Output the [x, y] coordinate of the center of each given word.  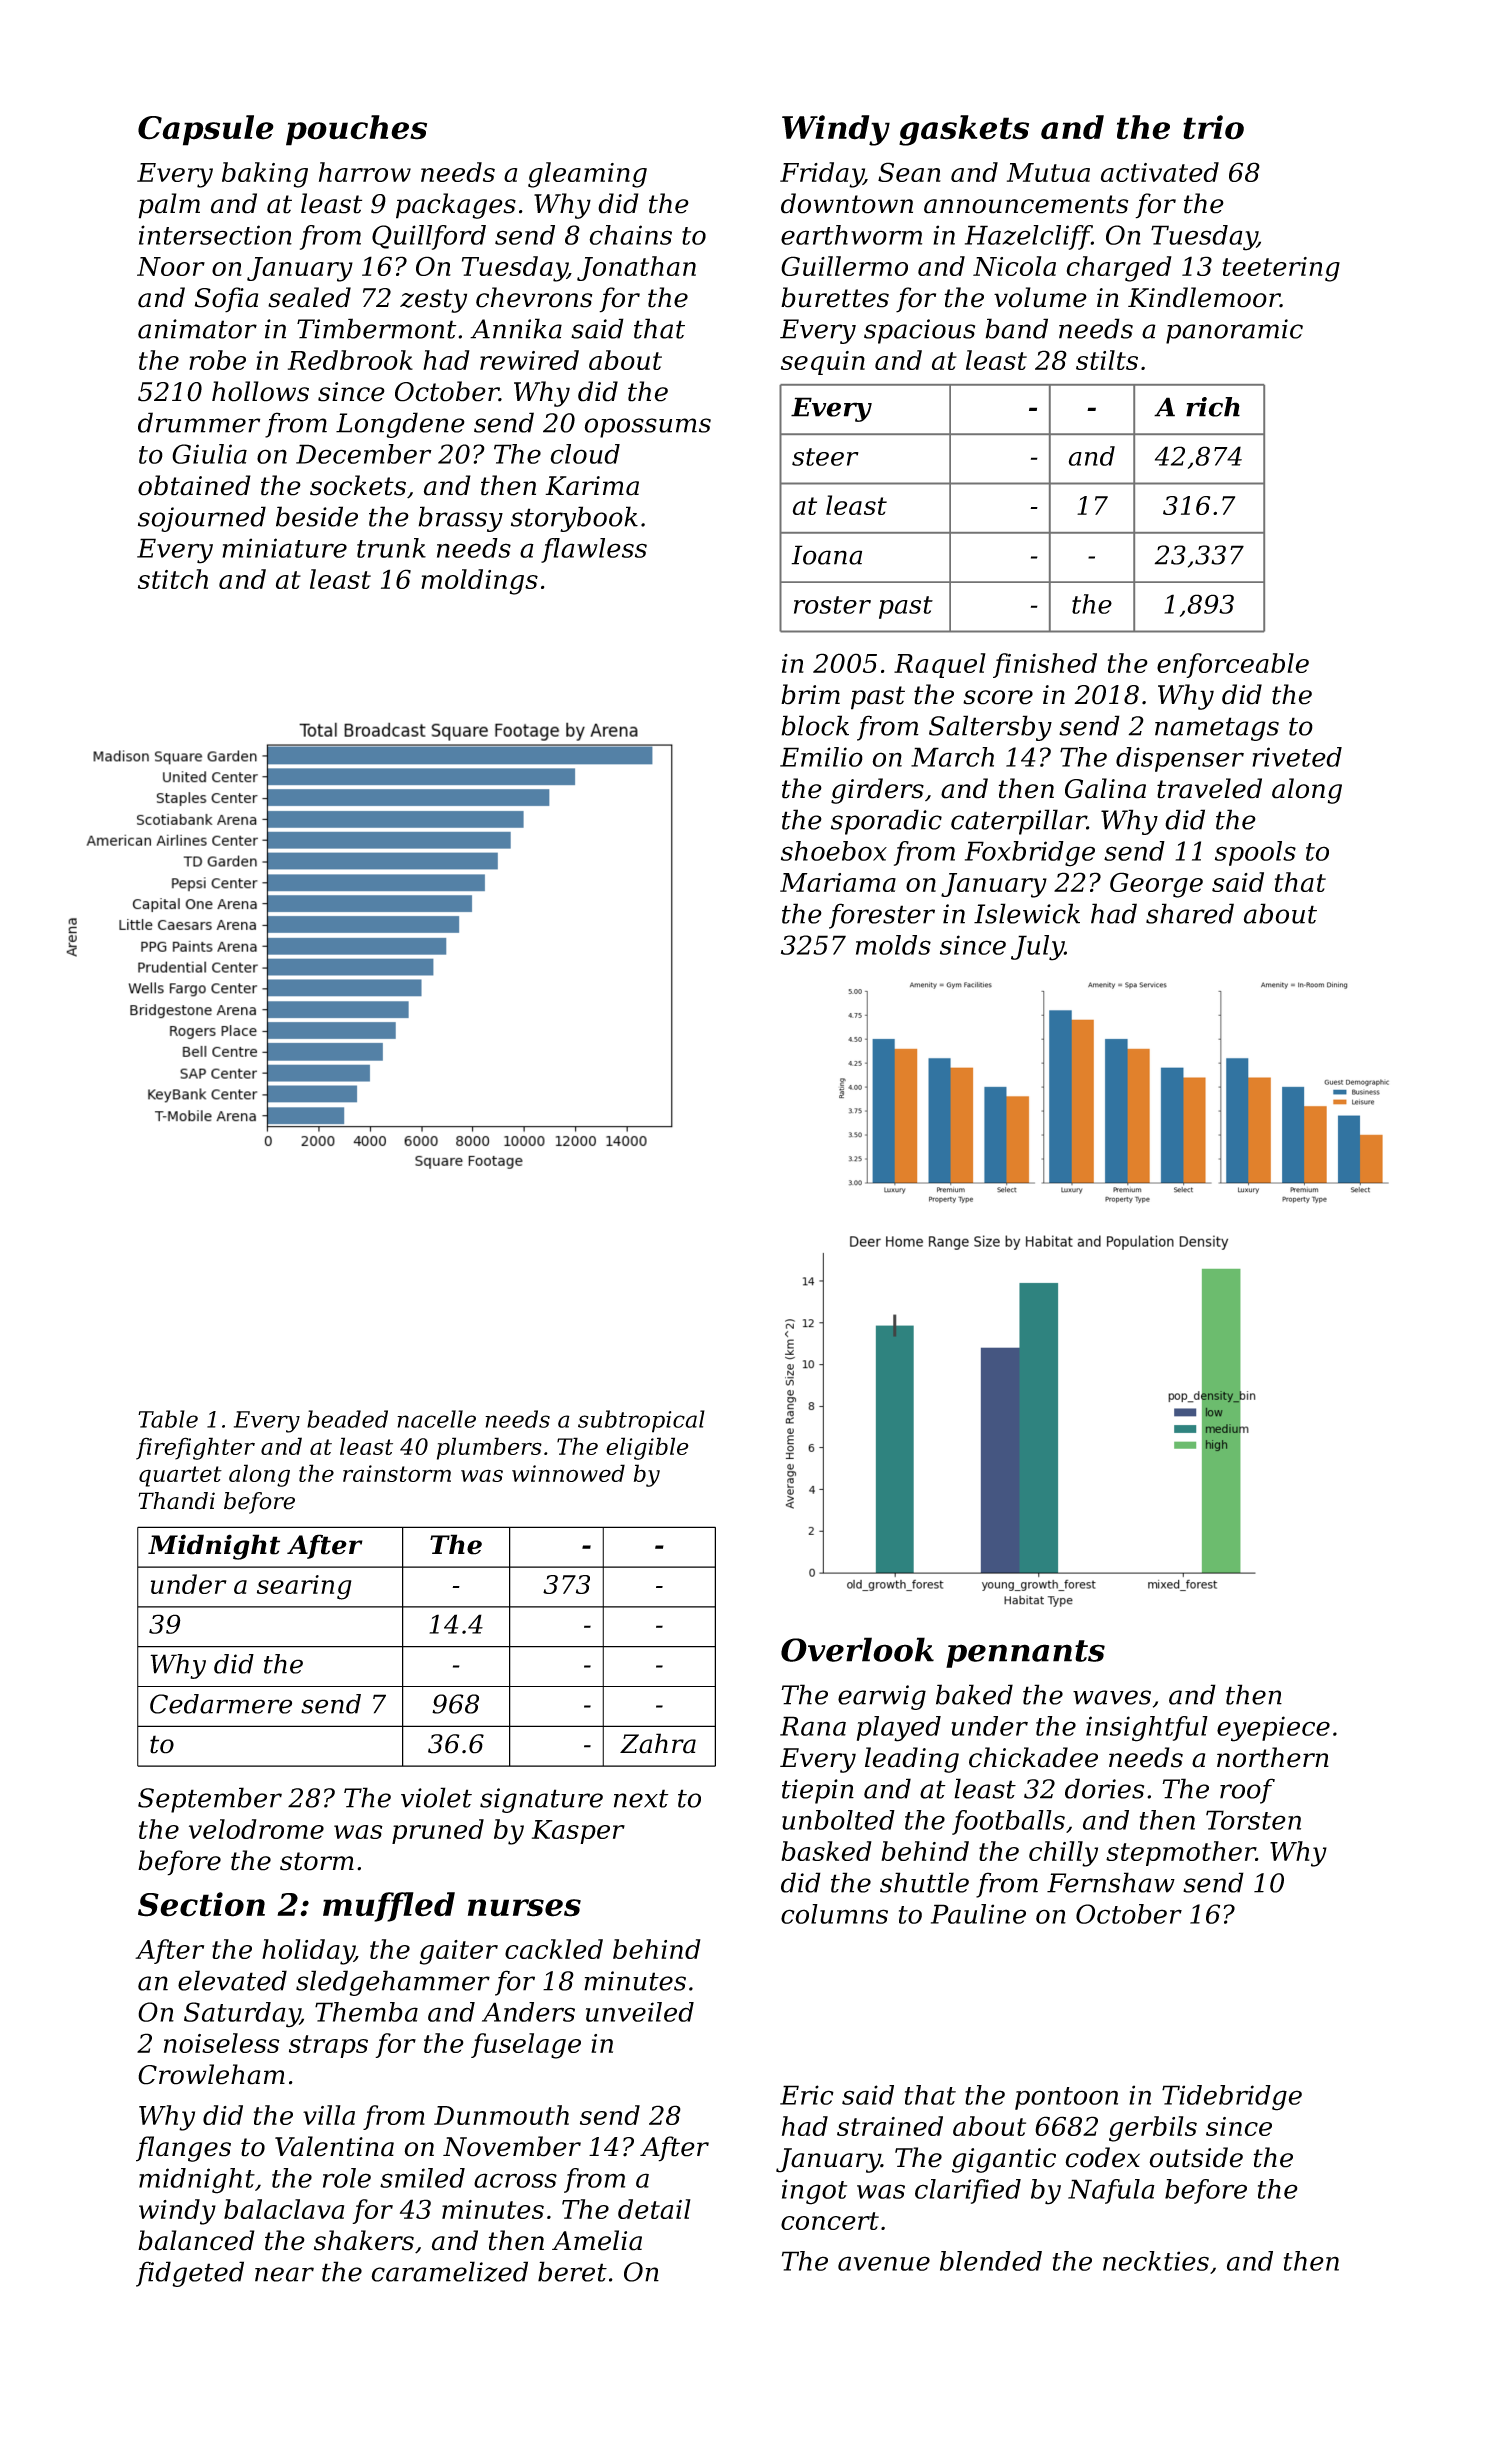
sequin [823, 363]
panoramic [1234, 331]
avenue [884, 2263]
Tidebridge [1232, 2098]
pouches [356, 130]
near [284, 2274]
